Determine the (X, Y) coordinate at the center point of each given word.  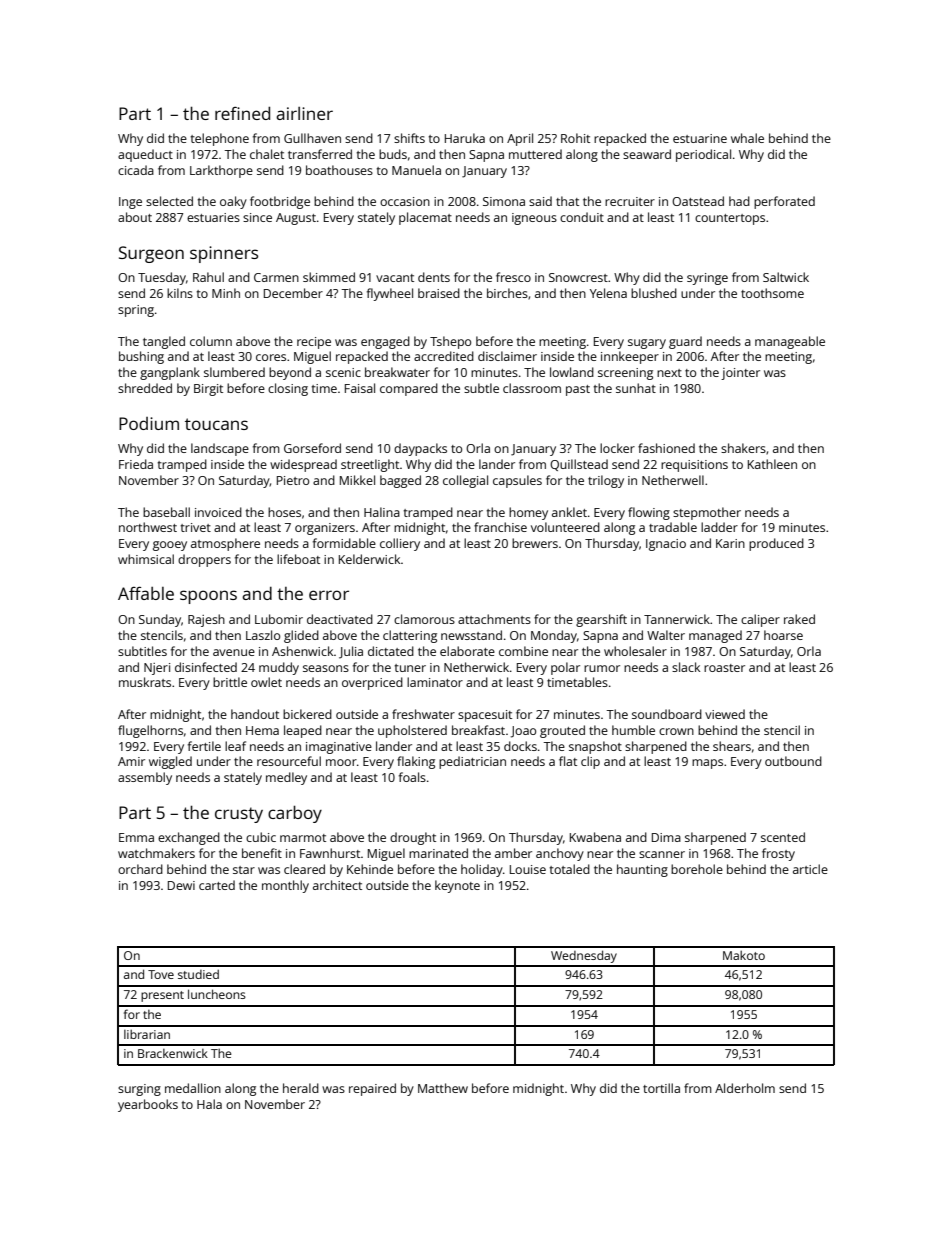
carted (217, 885)
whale (747, 138)
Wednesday (584, 956)
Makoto (744, 955)
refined (242, 113)
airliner (304, 113)
